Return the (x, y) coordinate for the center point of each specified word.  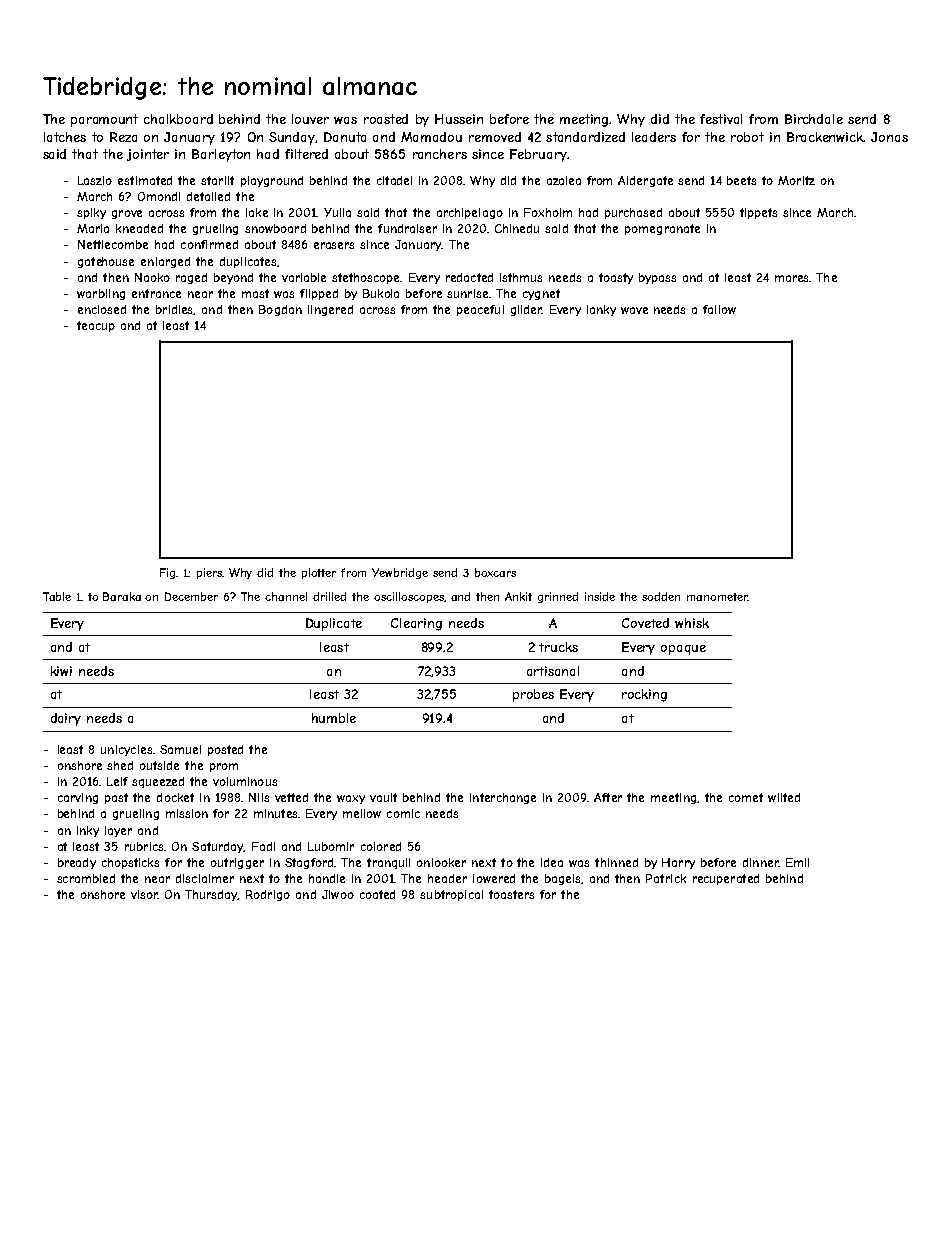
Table (57, 596)
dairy (66, 719)
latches (65, 137)
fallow (719, 309)
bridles (175, 310)
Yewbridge (400, 573)
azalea (564, 180)
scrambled (86, 878)
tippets (758, 213)
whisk (692, 623)
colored (381, 846)
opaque (683, 650)
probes (533, 695)
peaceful (480, 310)
